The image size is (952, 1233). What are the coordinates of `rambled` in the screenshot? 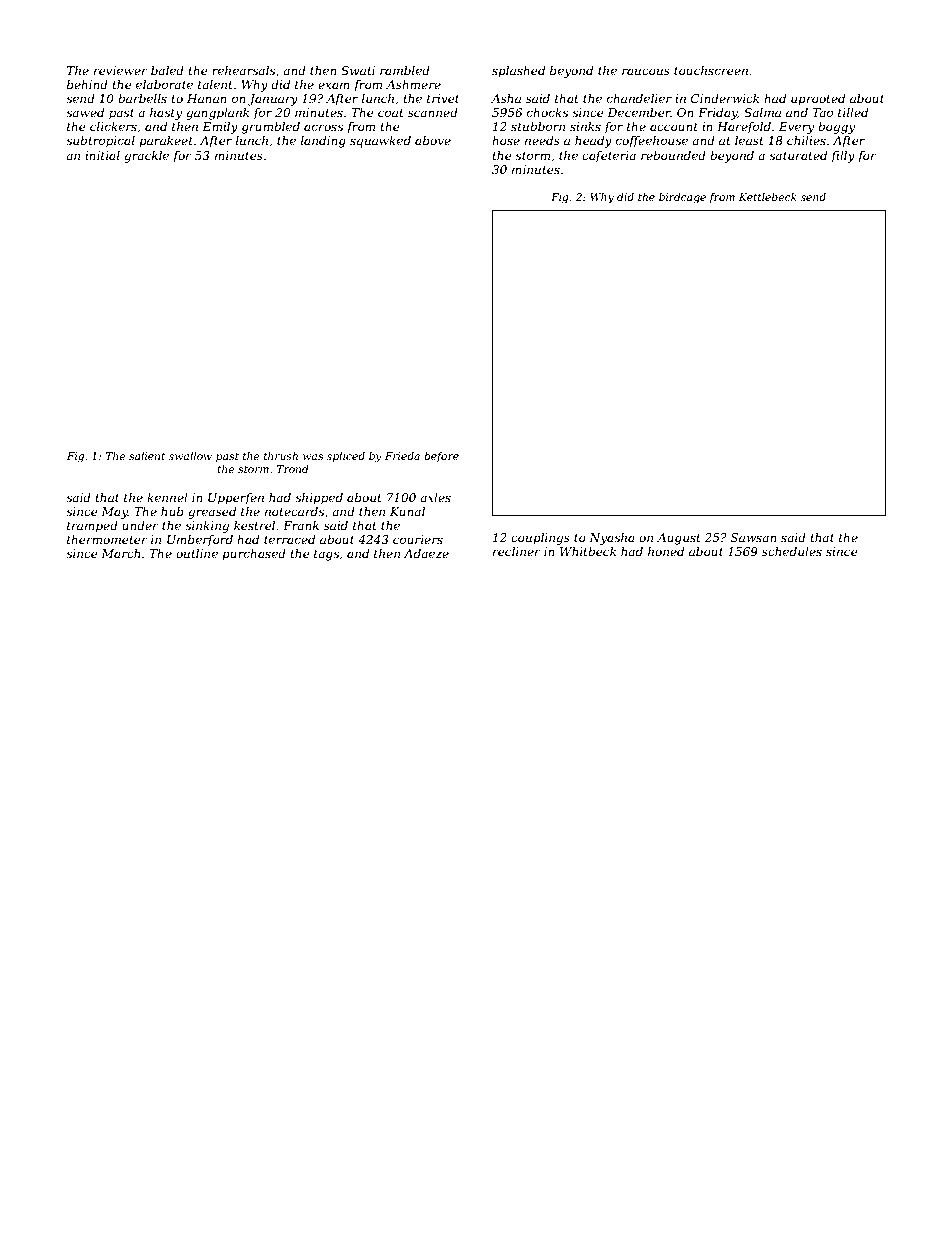 It's located at (405, 70).
